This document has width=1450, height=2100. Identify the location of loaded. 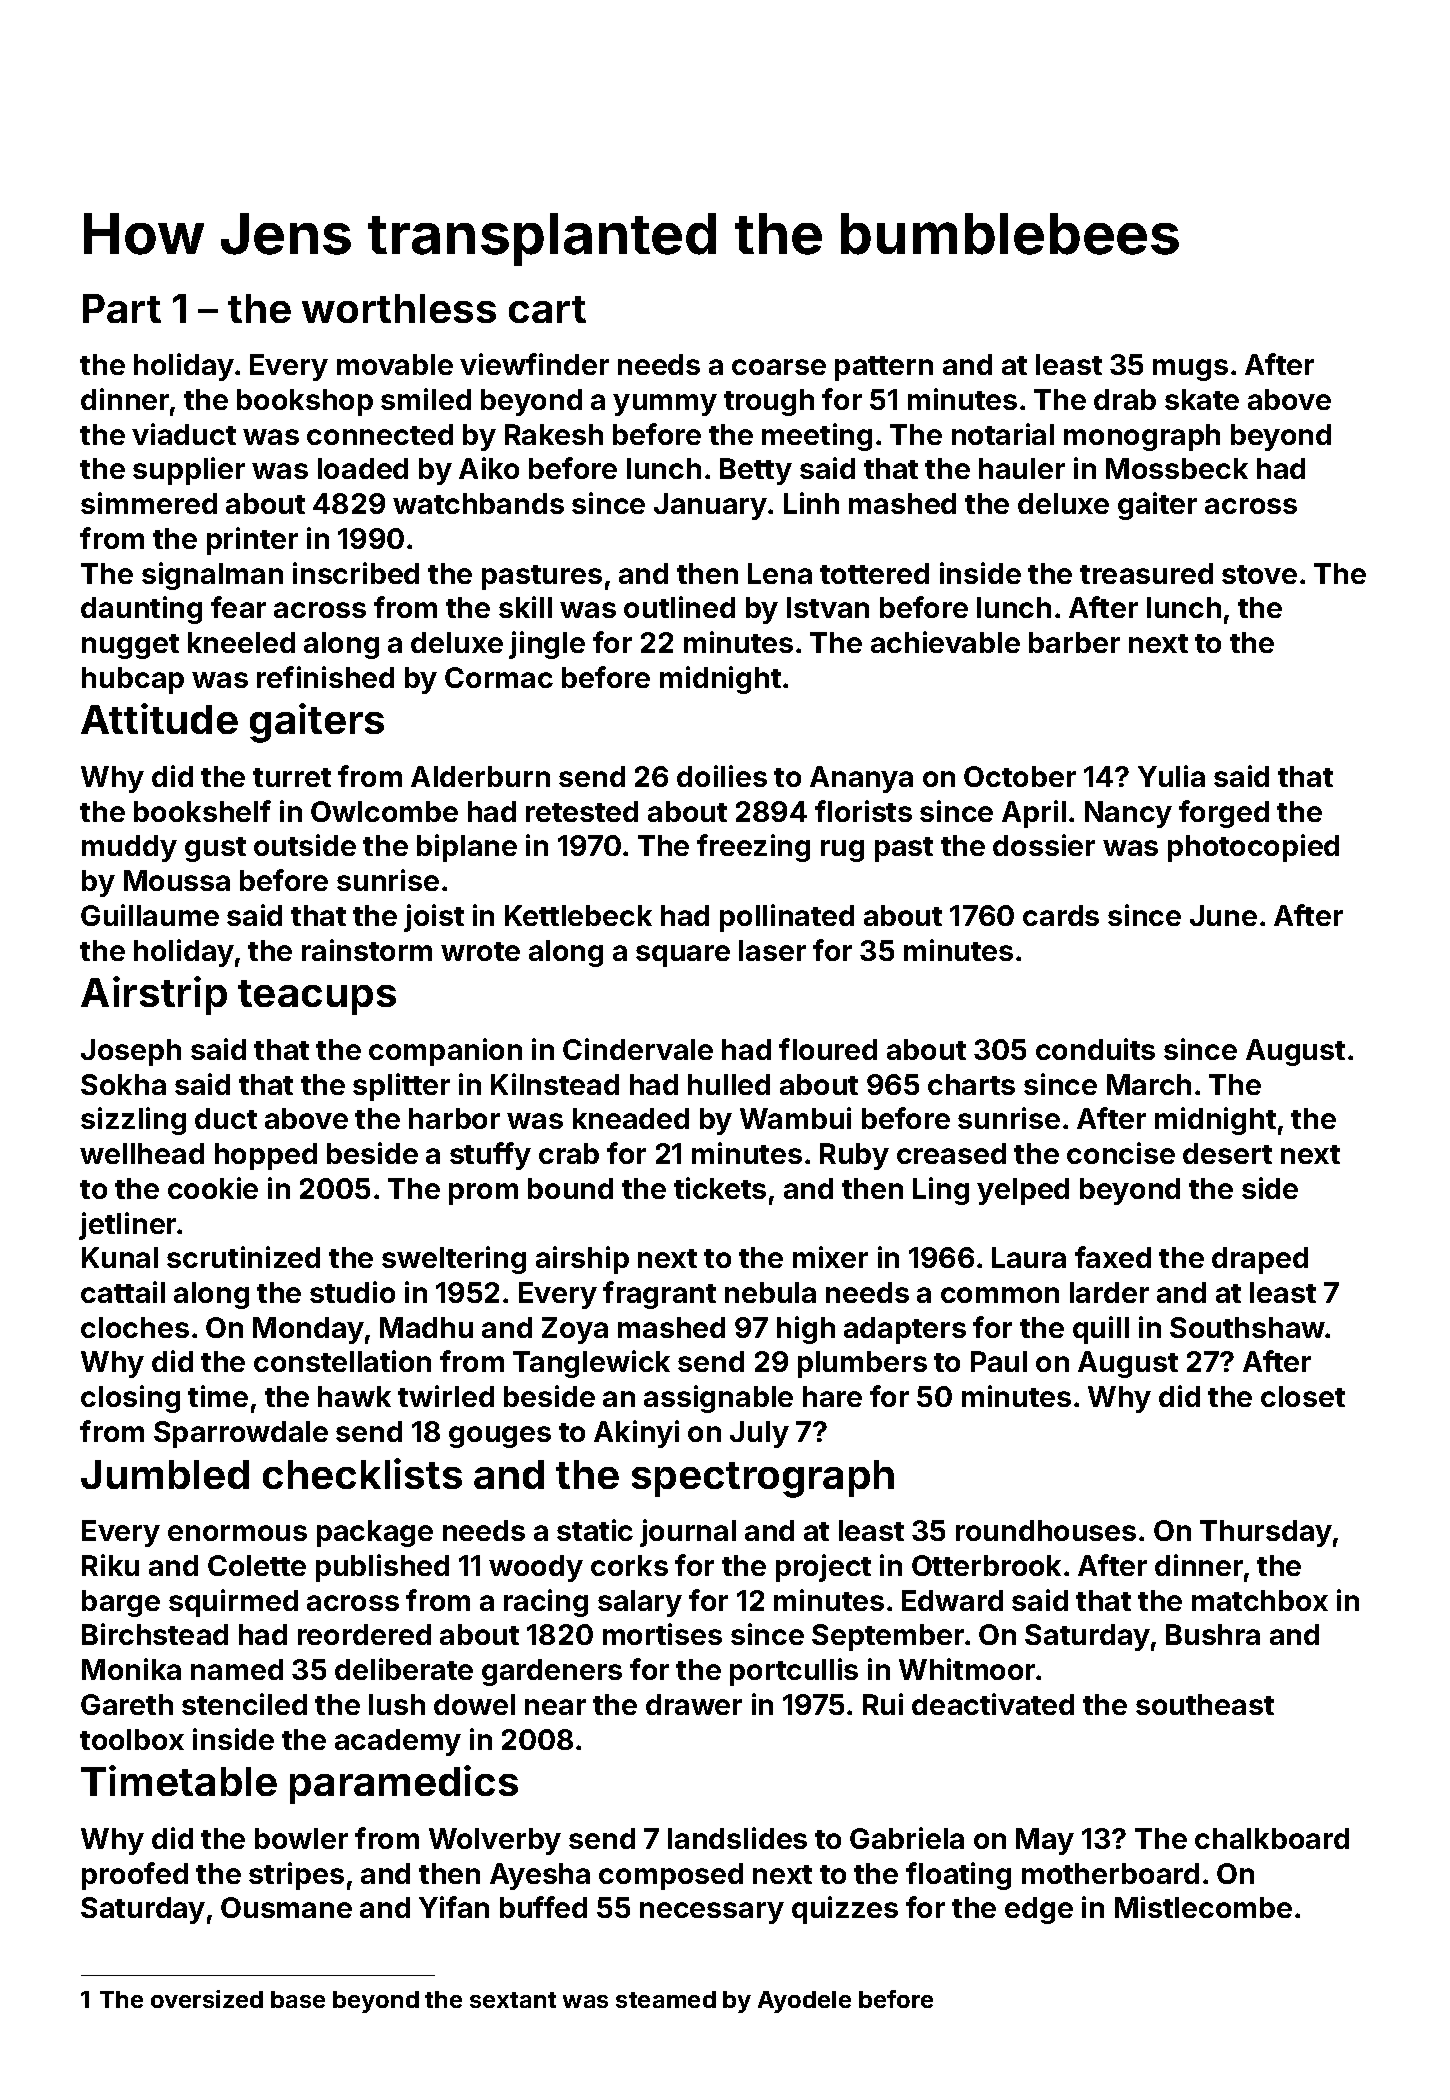
(363, 468).
